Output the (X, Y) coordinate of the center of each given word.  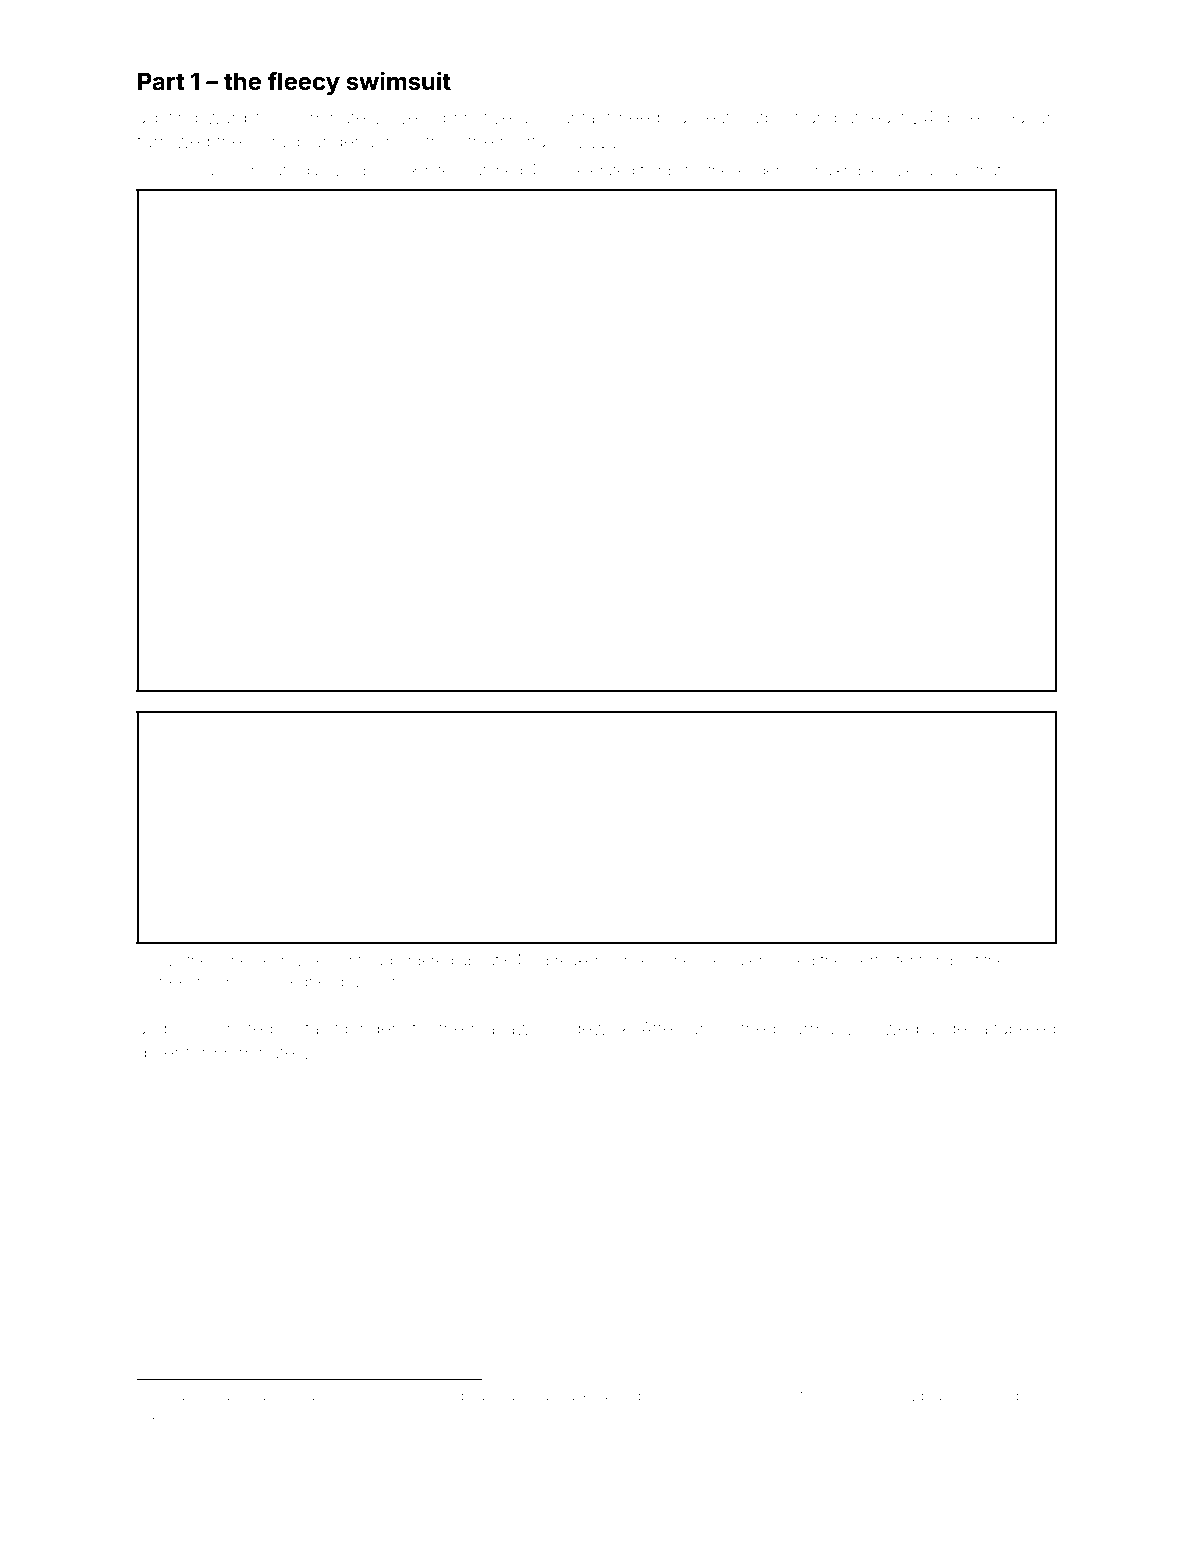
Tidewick (593, 1028)
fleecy (304, 83)
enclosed (782, 961)
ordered (426, 960)
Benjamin (179, 1397)
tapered (1024, 1030)
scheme (243, 961)
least (888, 118)
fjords (659, 171)
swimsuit (398, 81)
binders (375, 1028)
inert (865, 960)
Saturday (296, 172)
